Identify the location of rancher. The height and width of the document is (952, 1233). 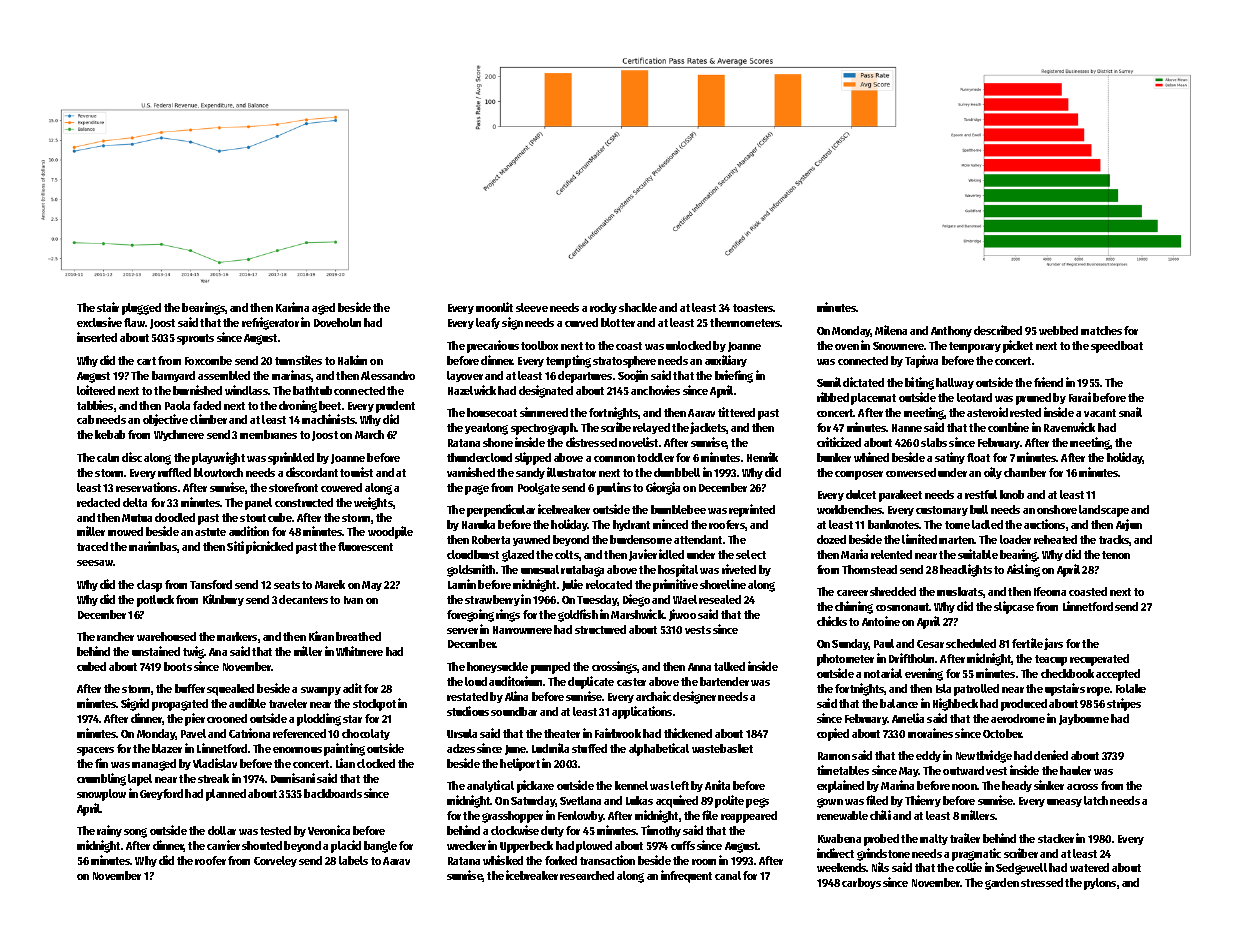
(115, 636).
